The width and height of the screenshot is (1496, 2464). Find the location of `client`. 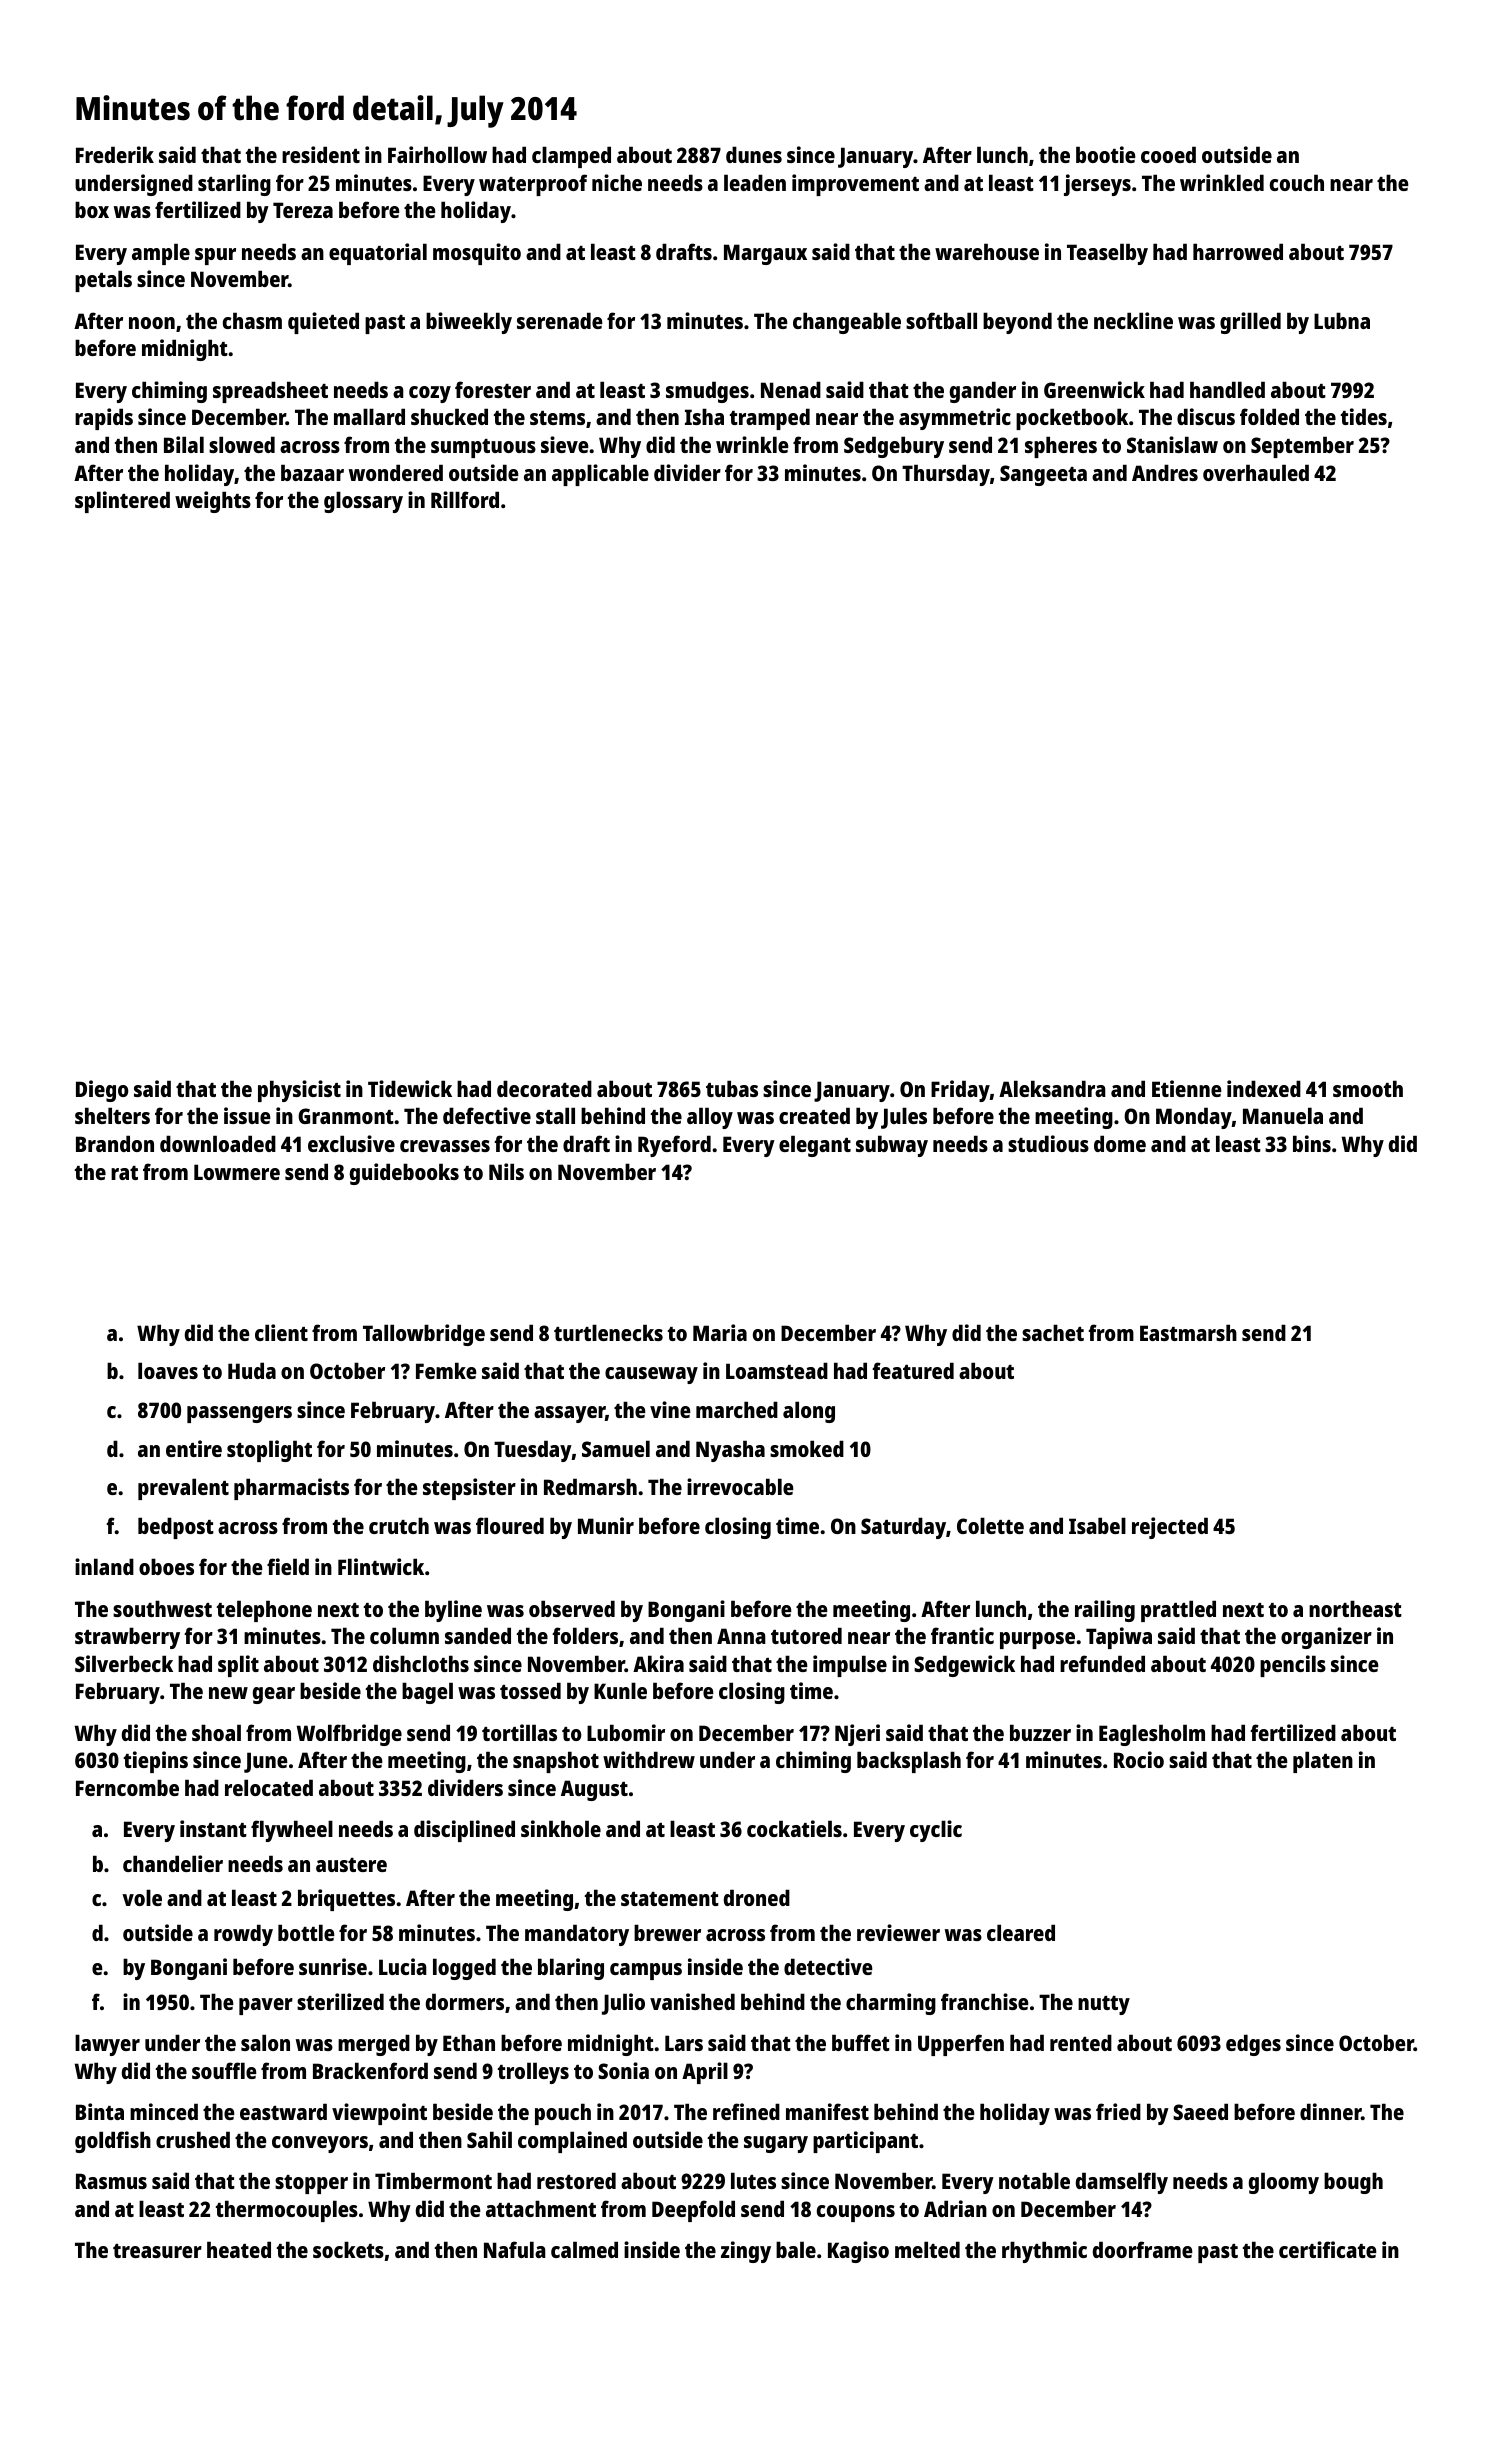

client is located at coordinates (281, 1332).
